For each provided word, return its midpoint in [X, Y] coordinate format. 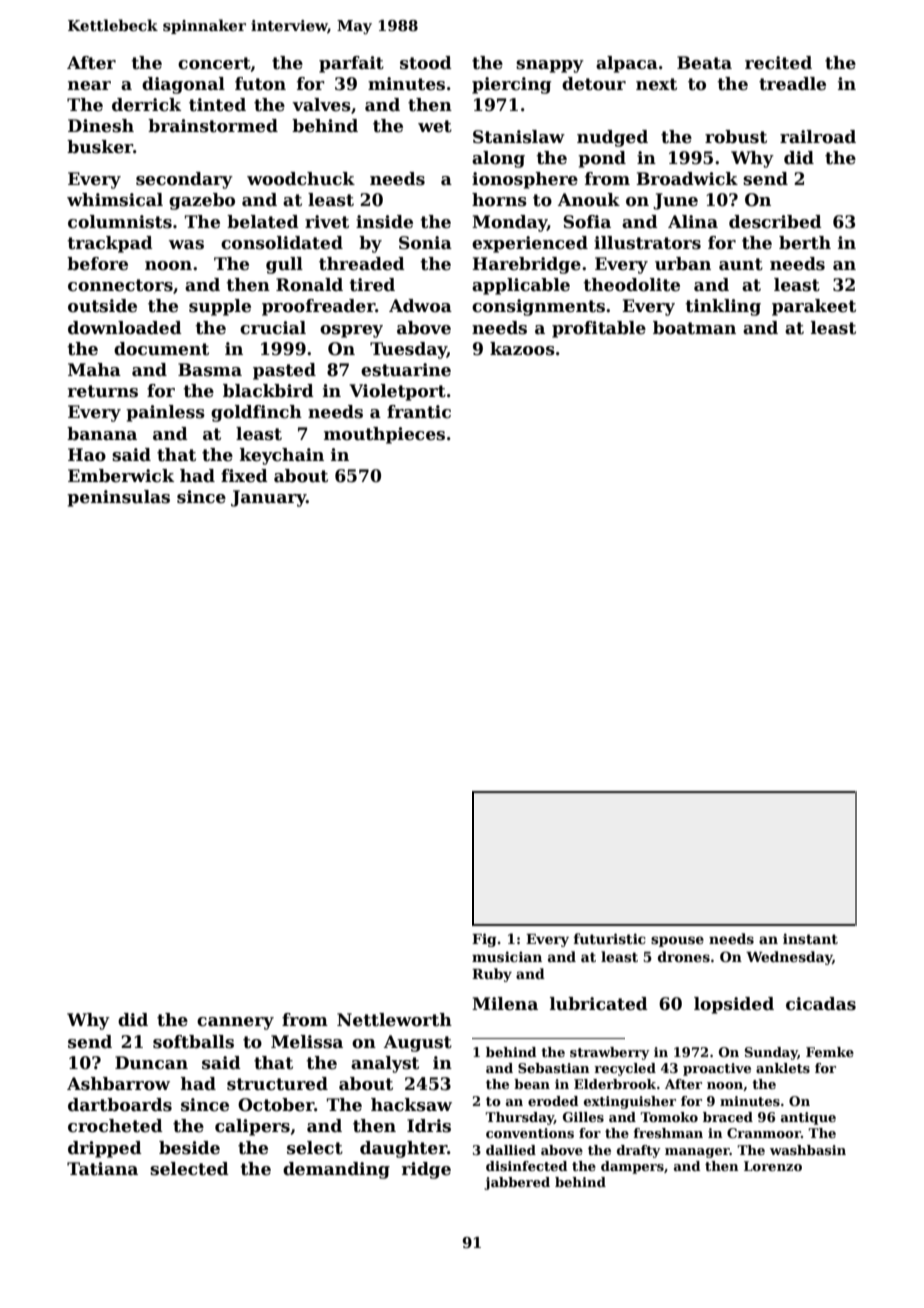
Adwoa [420, 306]
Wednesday [789, 958]
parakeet [814, 307]
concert [214, 63]
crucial [273, 328]
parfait [351, 64]
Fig [484, 940]
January [268, 498]
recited [778, 63]
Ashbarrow [118, 1084]
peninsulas [118, 498]
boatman [694, 328]
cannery [235, 1023]
